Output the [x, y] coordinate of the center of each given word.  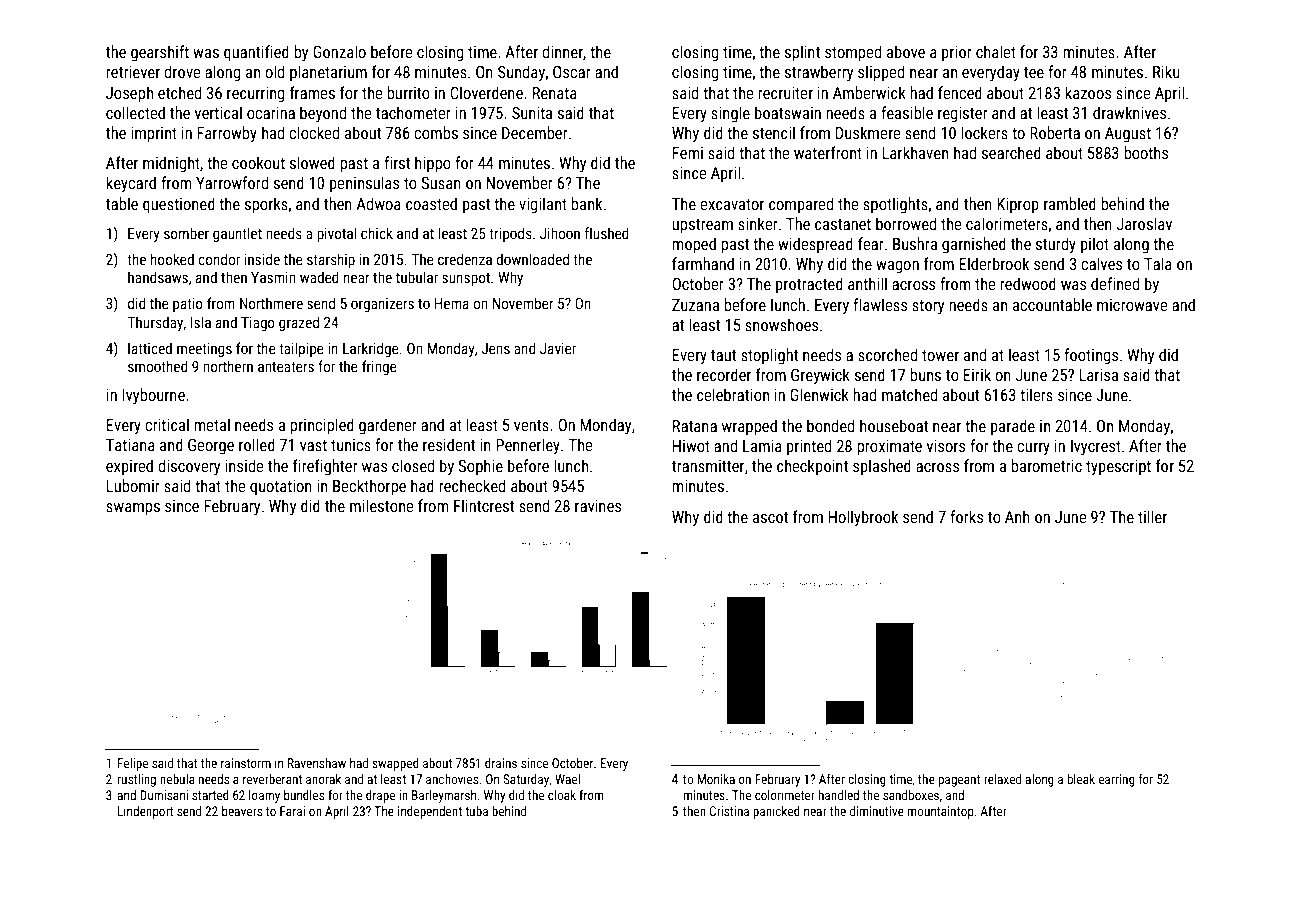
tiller [1152, 516]
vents [531, 425]
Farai [292, 811]
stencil [774, 132]
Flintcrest [484, 505]
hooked [172, 259]
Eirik [977, 374]
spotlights [895, 205]
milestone [382, 505]
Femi [688, 153]
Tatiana [130, 445]
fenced [960, 92]
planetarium [328, 73]
